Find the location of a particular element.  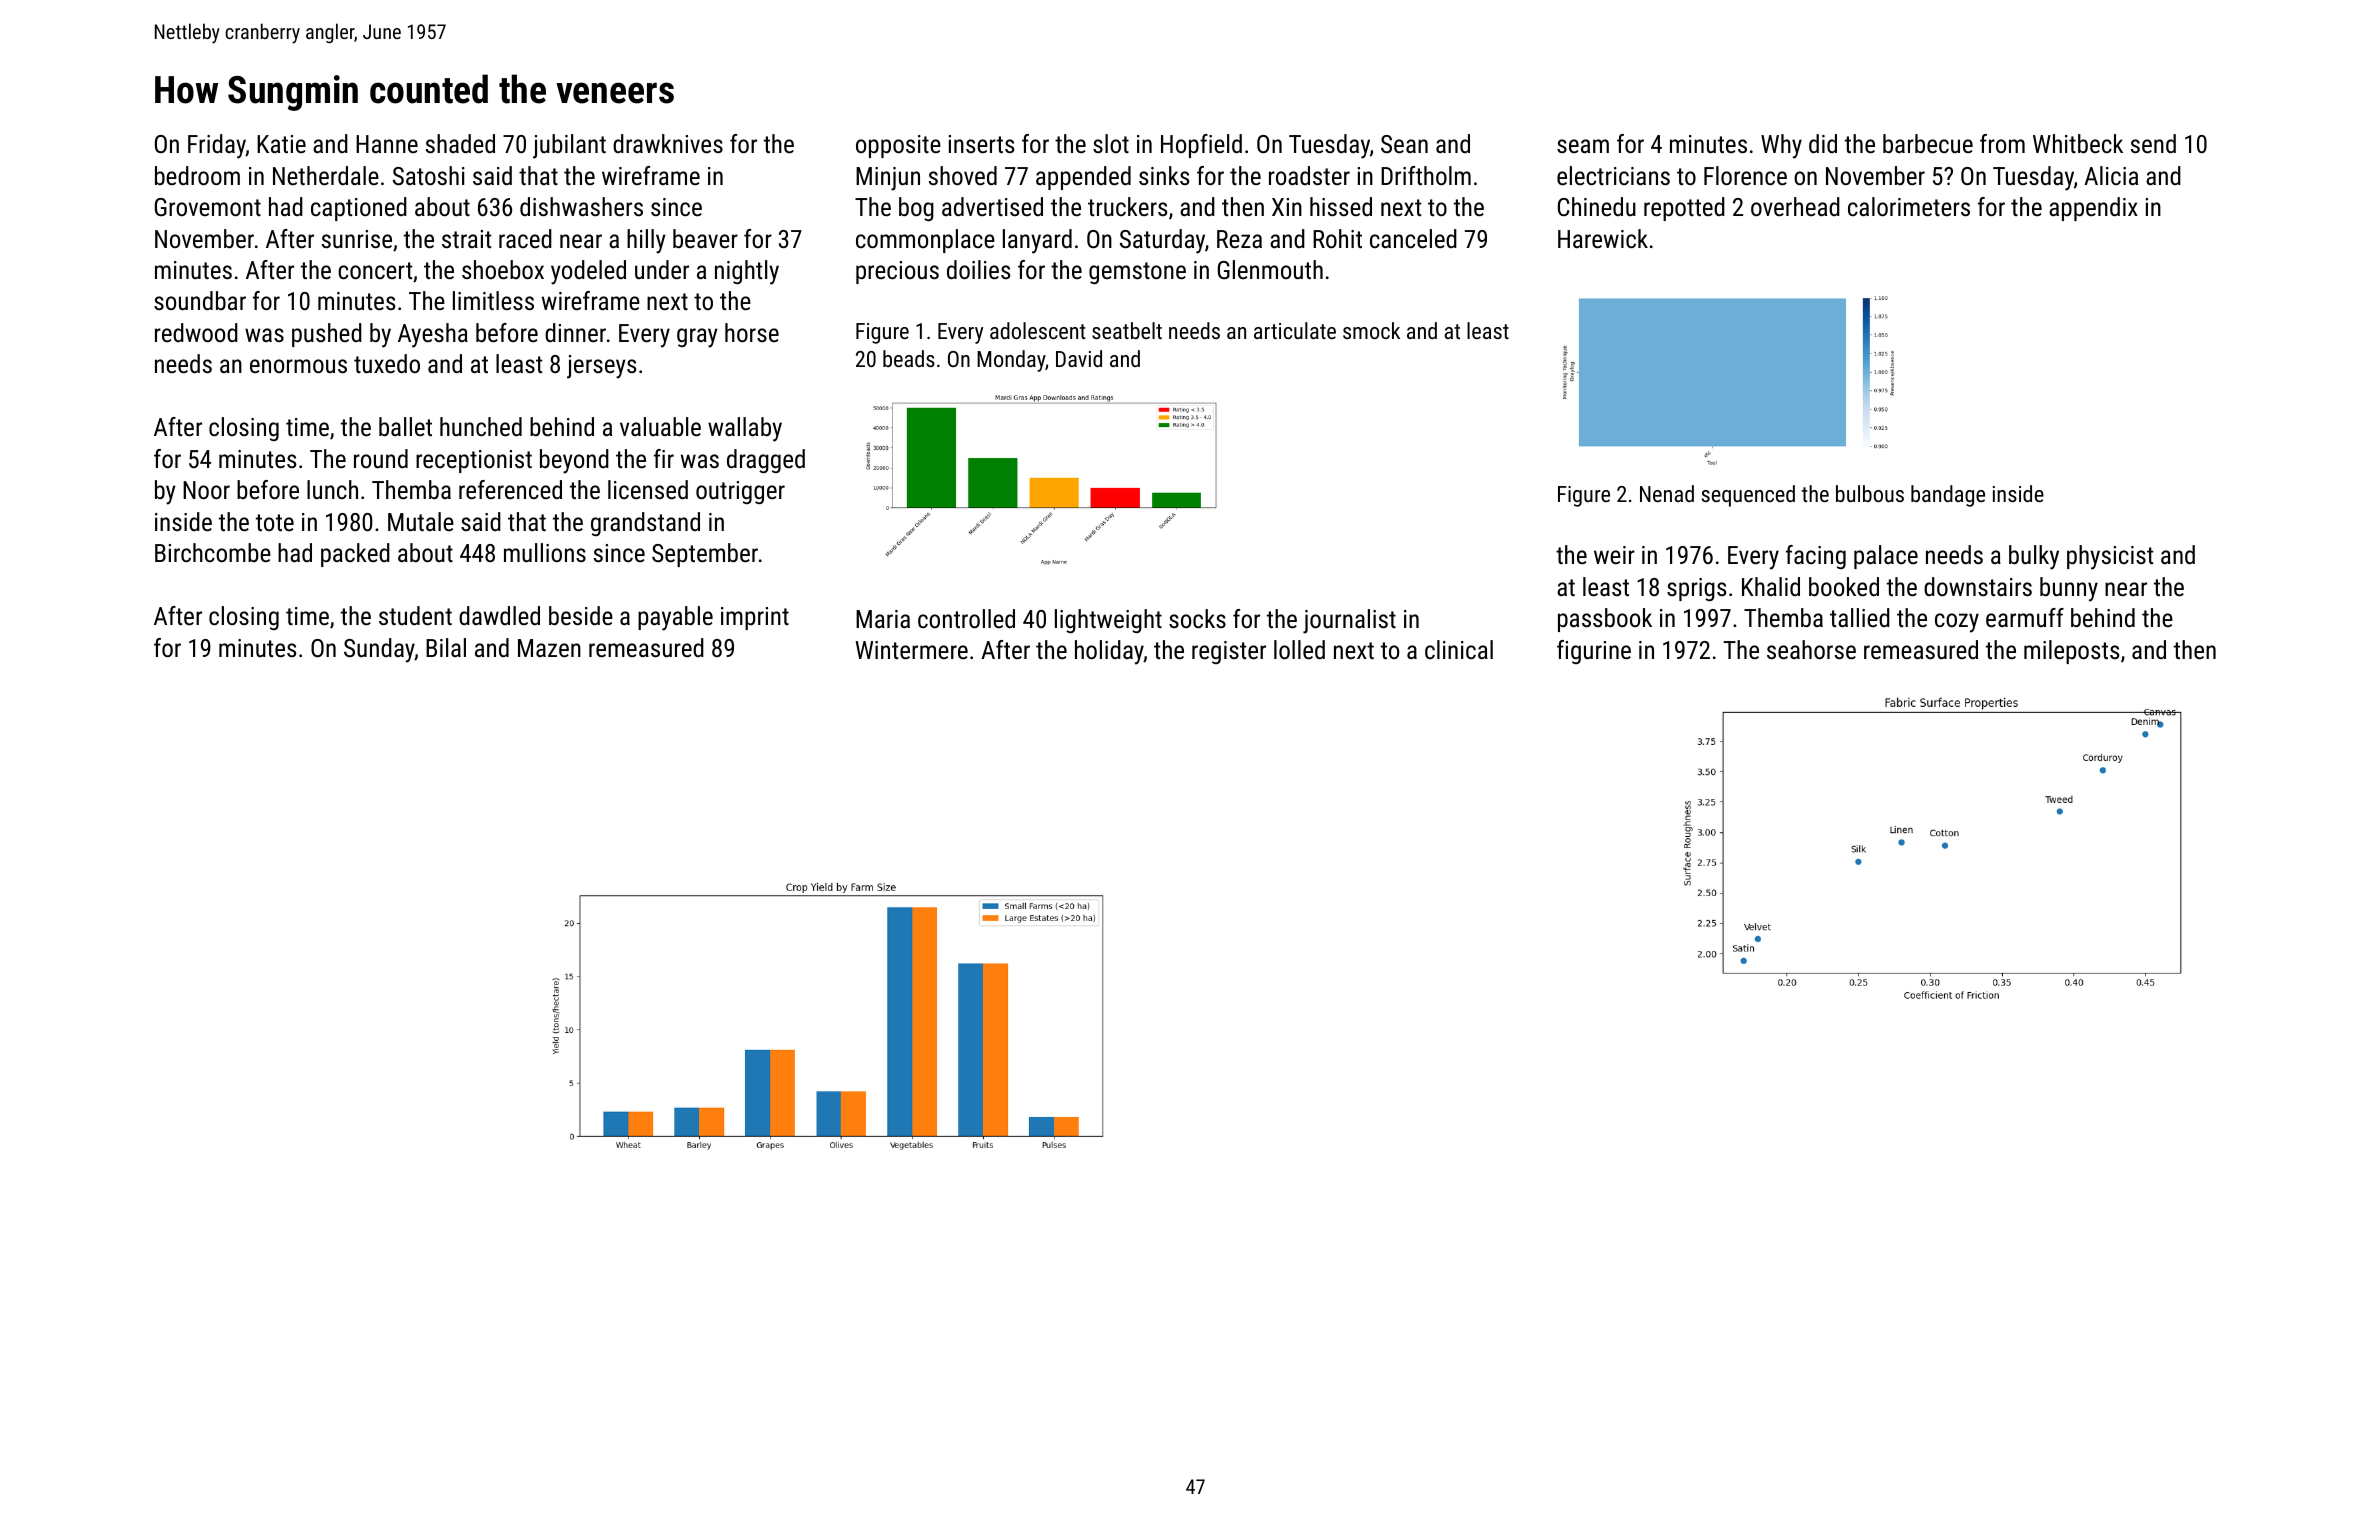

hissed is located at coordinates (1341, 206).
